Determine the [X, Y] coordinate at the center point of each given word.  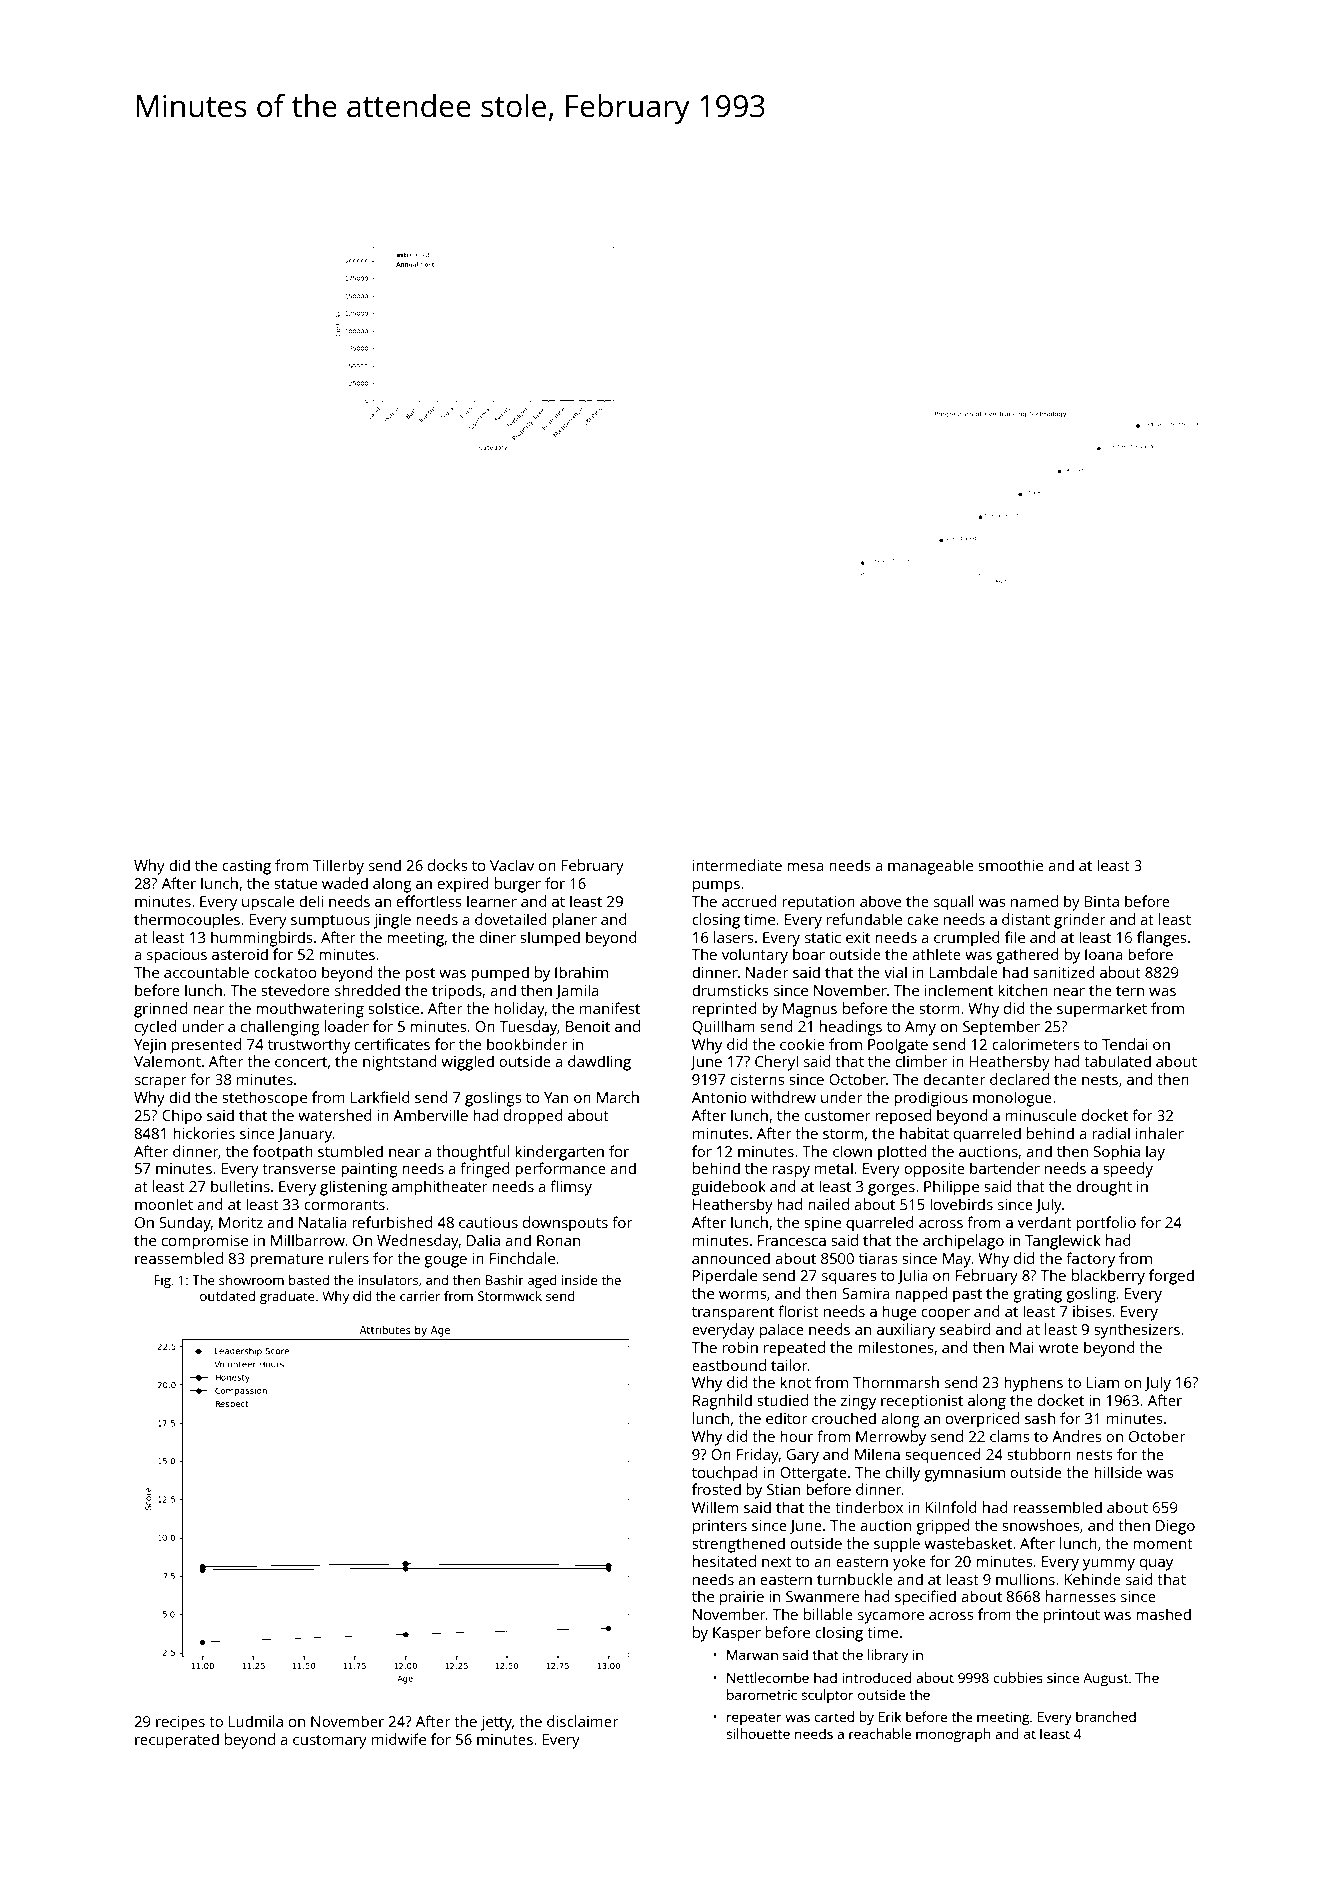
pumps [716, 887]
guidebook [729, 1188]
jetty [496, 1723]
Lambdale [964, 972]
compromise [205, 1242]
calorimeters [1035, 1044]
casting [246, 867]
